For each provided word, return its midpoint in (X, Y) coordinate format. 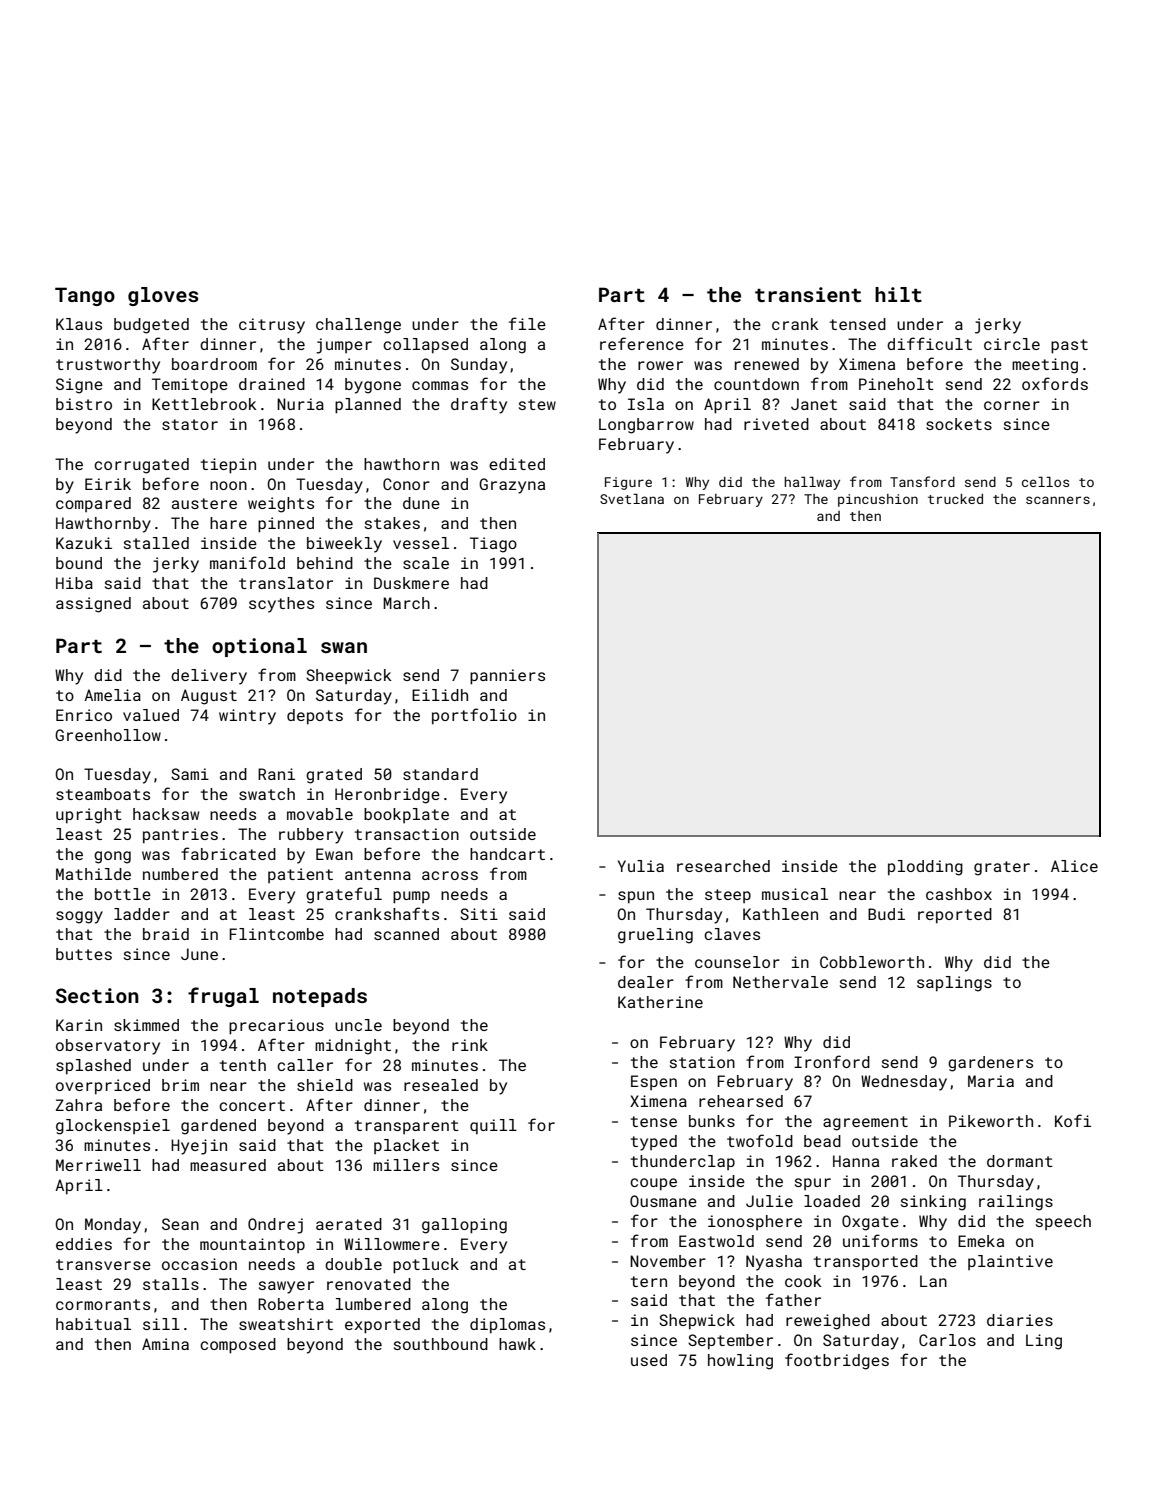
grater (1002, 868)
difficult (929, 343)
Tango (85, 296)
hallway (812, 483)
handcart (507, 854)
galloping (464, 1226)
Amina (165, 1344)
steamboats (103, 794)
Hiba (74, 583)
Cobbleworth (872, 962)
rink (470, 1045)
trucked (955, 499)
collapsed (425, 346)
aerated (349, 1224)
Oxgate (870, 1223)
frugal (223, 997)
